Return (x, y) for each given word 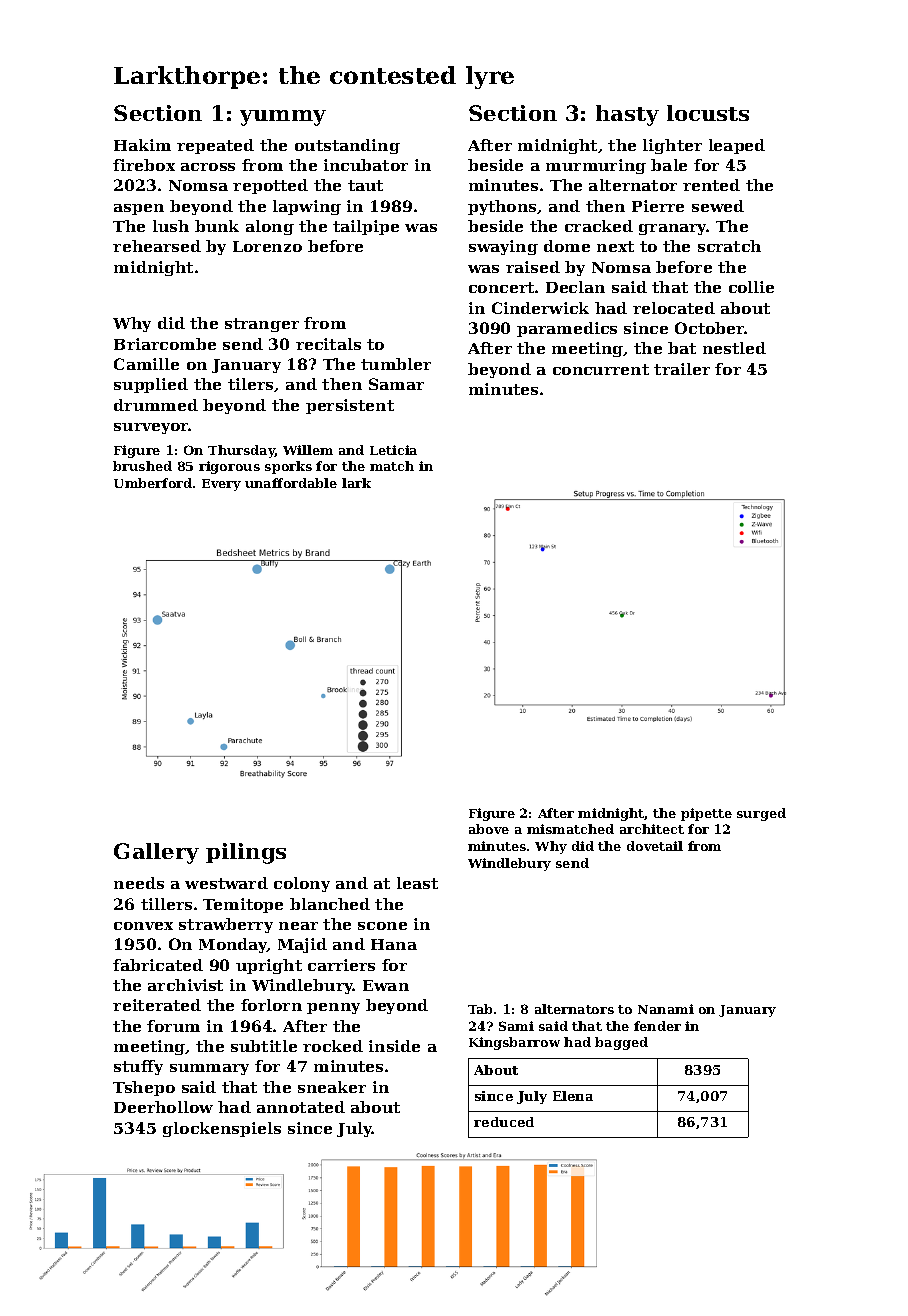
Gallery (156, 853)
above (489, 829)
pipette (706, 814)
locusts (708, 113)
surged (761, 814)
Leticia (393, 450)
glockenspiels (222, 1129)
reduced (504, 1122)
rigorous (229, 467)
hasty (627, 115)
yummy (283, 118)
